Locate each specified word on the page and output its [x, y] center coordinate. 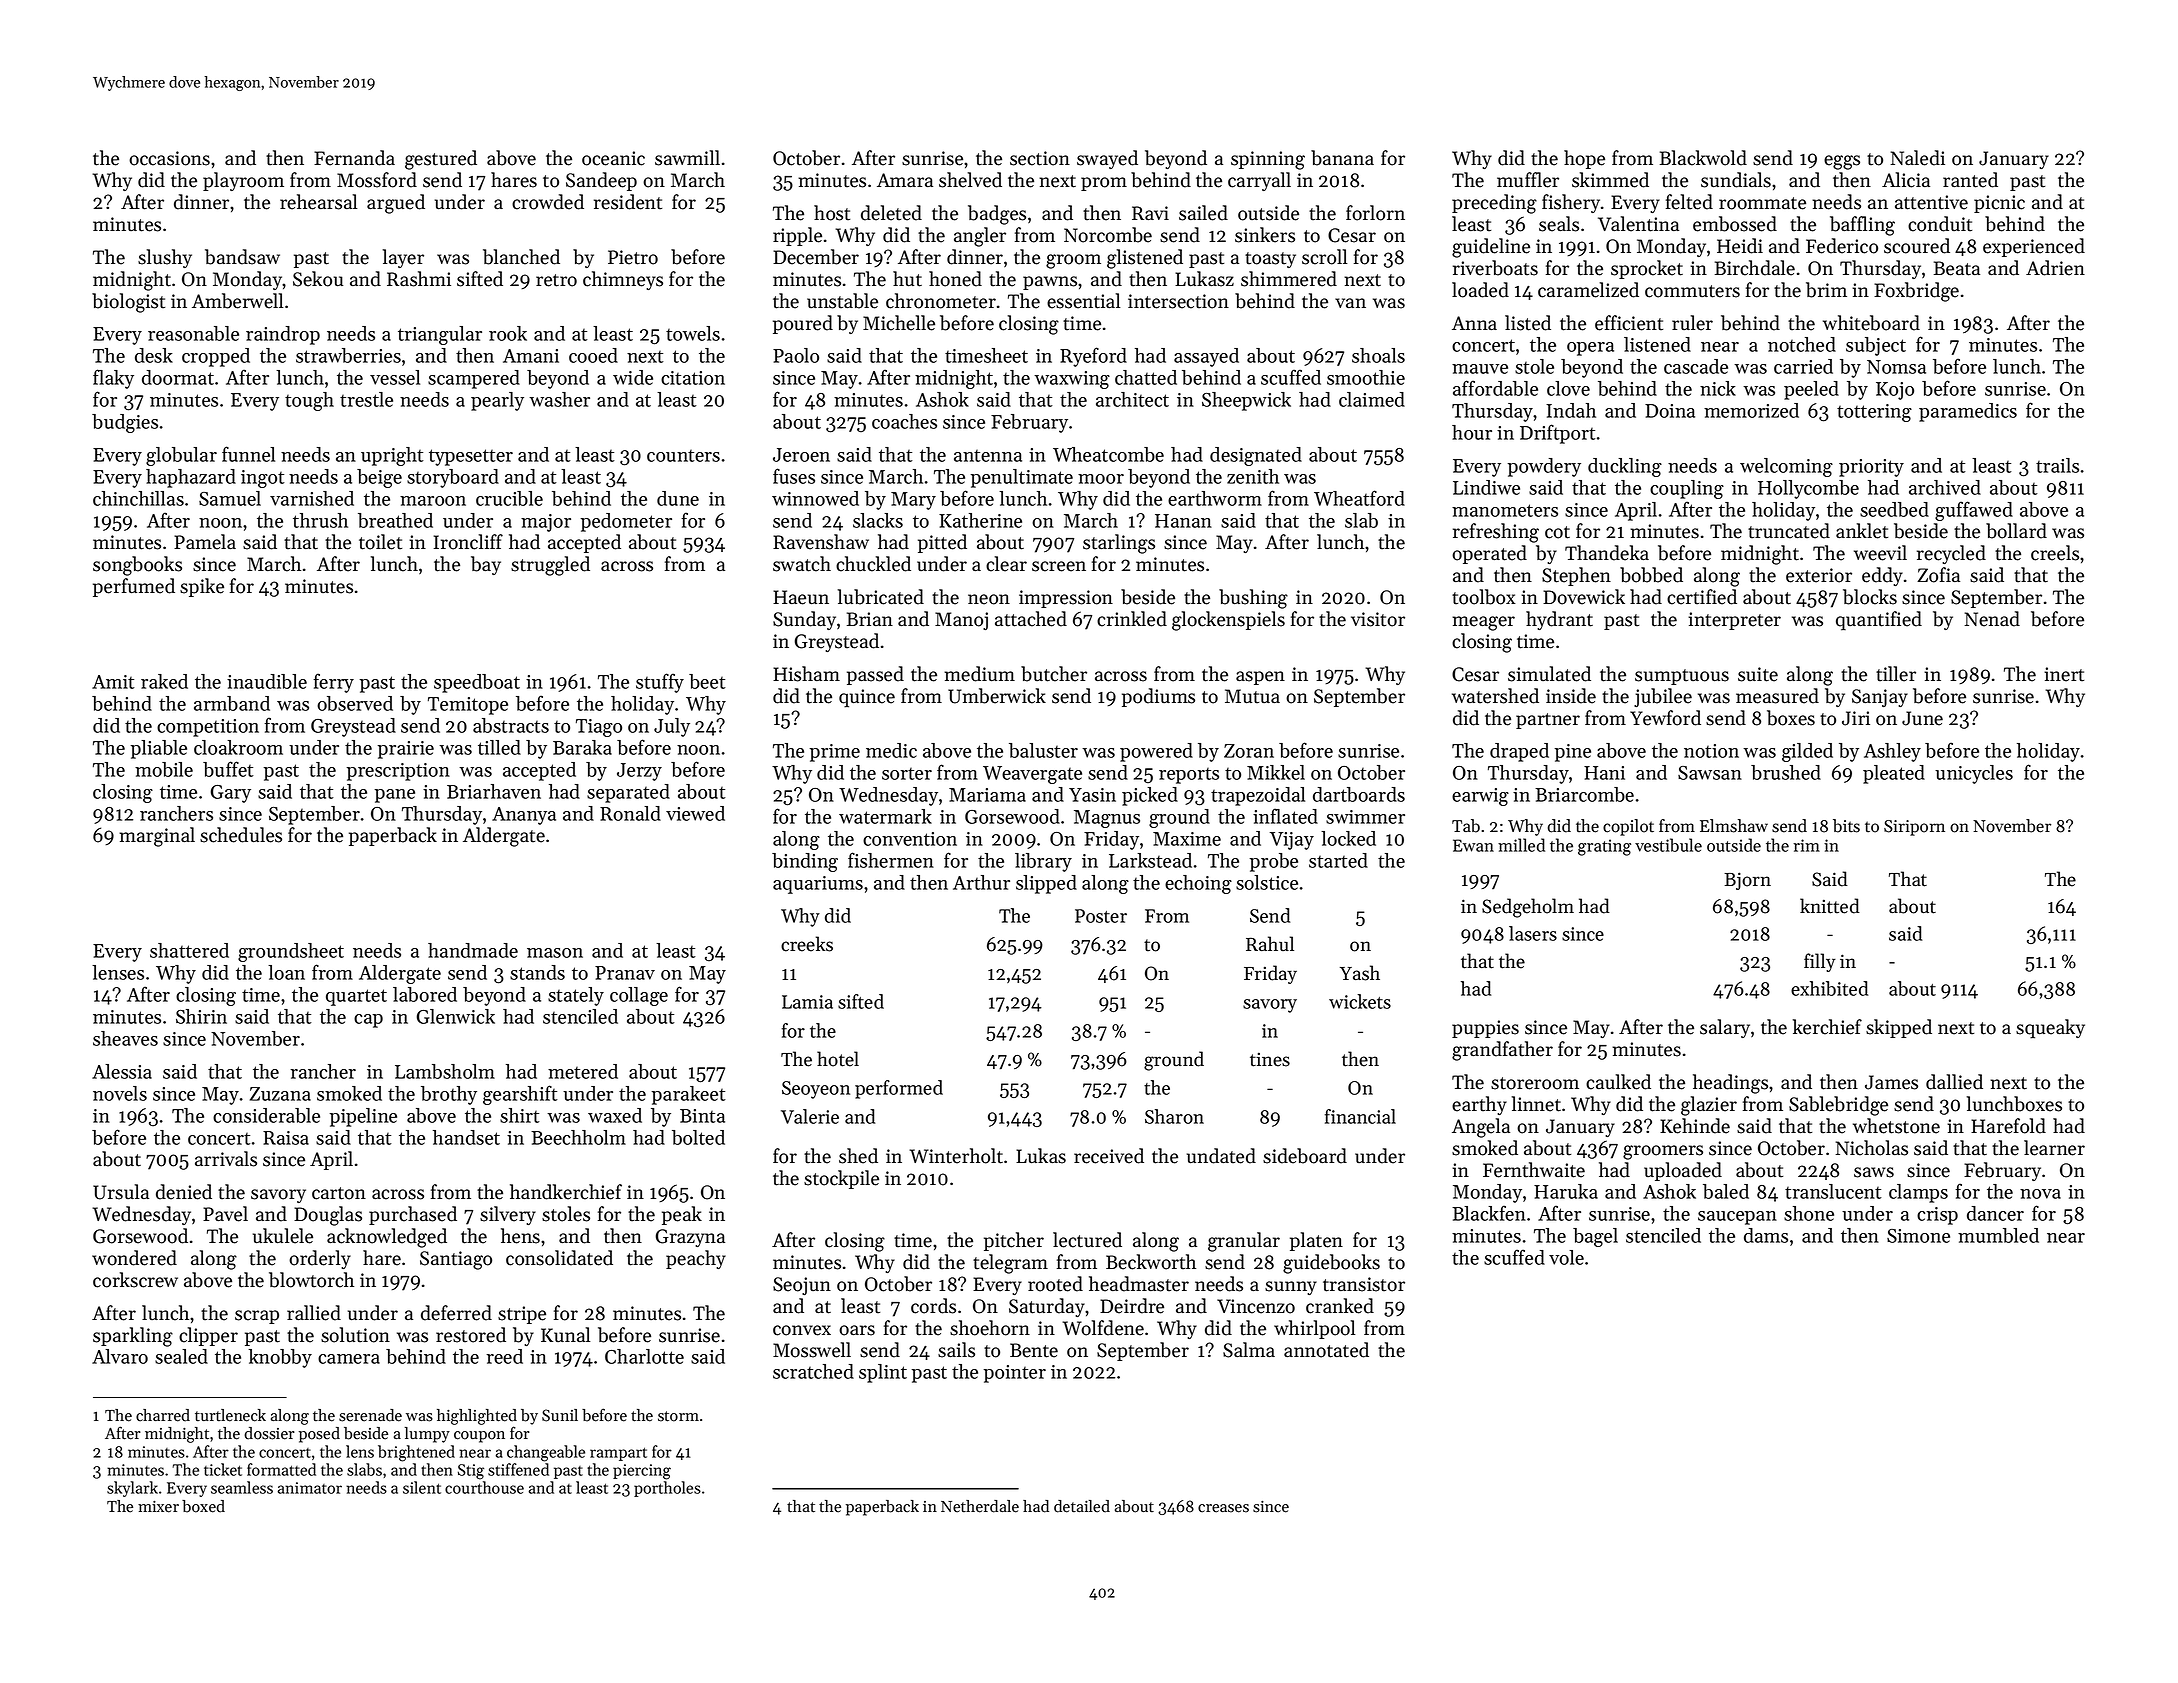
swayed [1107, 159]
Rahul [1270, 943]
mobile [164, 769]
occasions [169, 158]
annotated [1326, 1350]
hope [1584, 159]
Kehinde [1695, 1126]
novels [120, 1093]
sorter [907, 774]
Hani [1604, 773]
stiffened [518, 1469]
